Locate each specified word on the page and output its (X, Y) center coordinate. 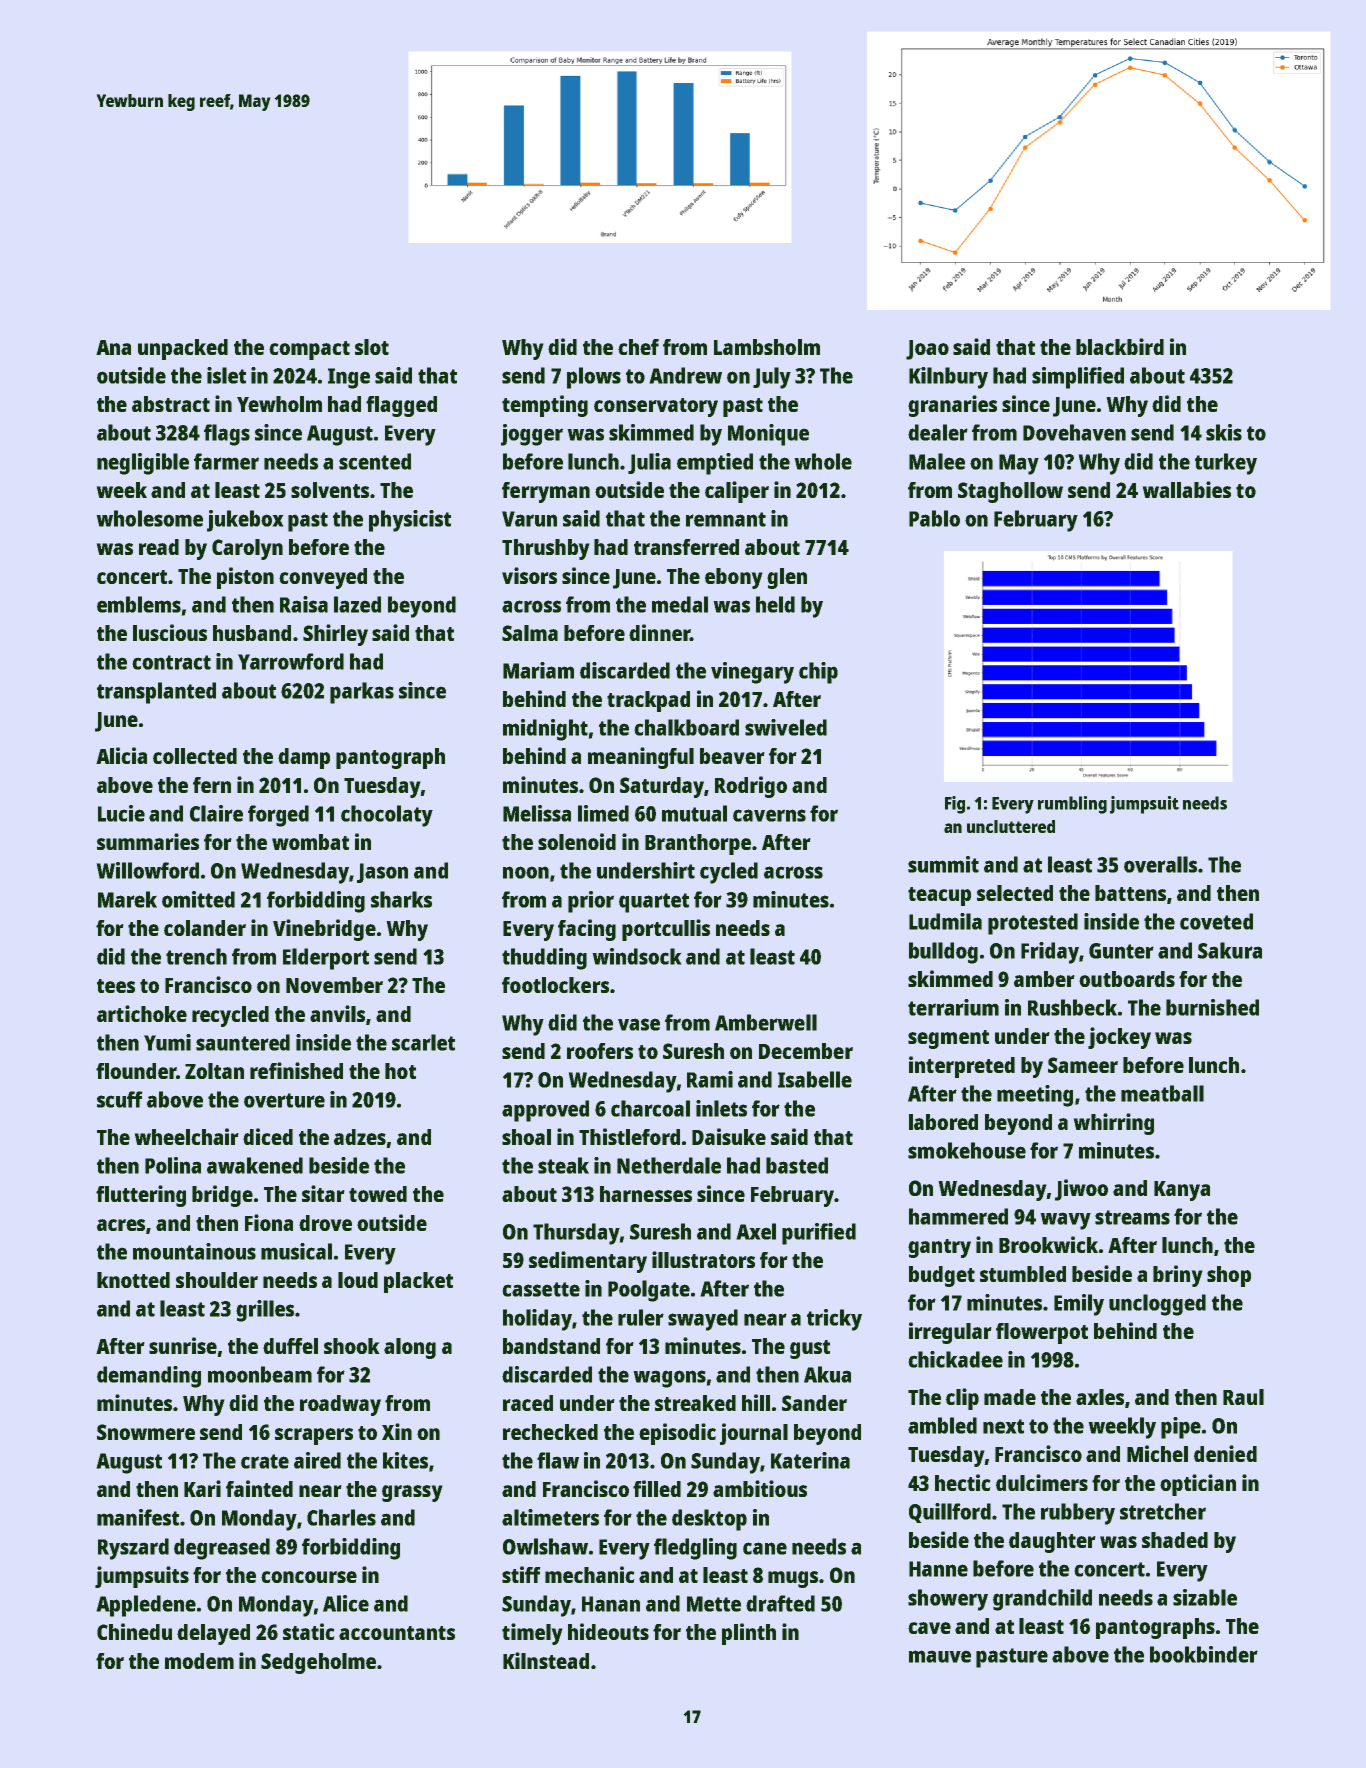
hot (400, 1071)
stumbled (1023, 1274)
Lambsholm (767, 347)
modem (199, 1661)
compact (309, 350)
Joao (927, 350)
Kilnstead (546, 1660)
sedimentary (588, 1262)
